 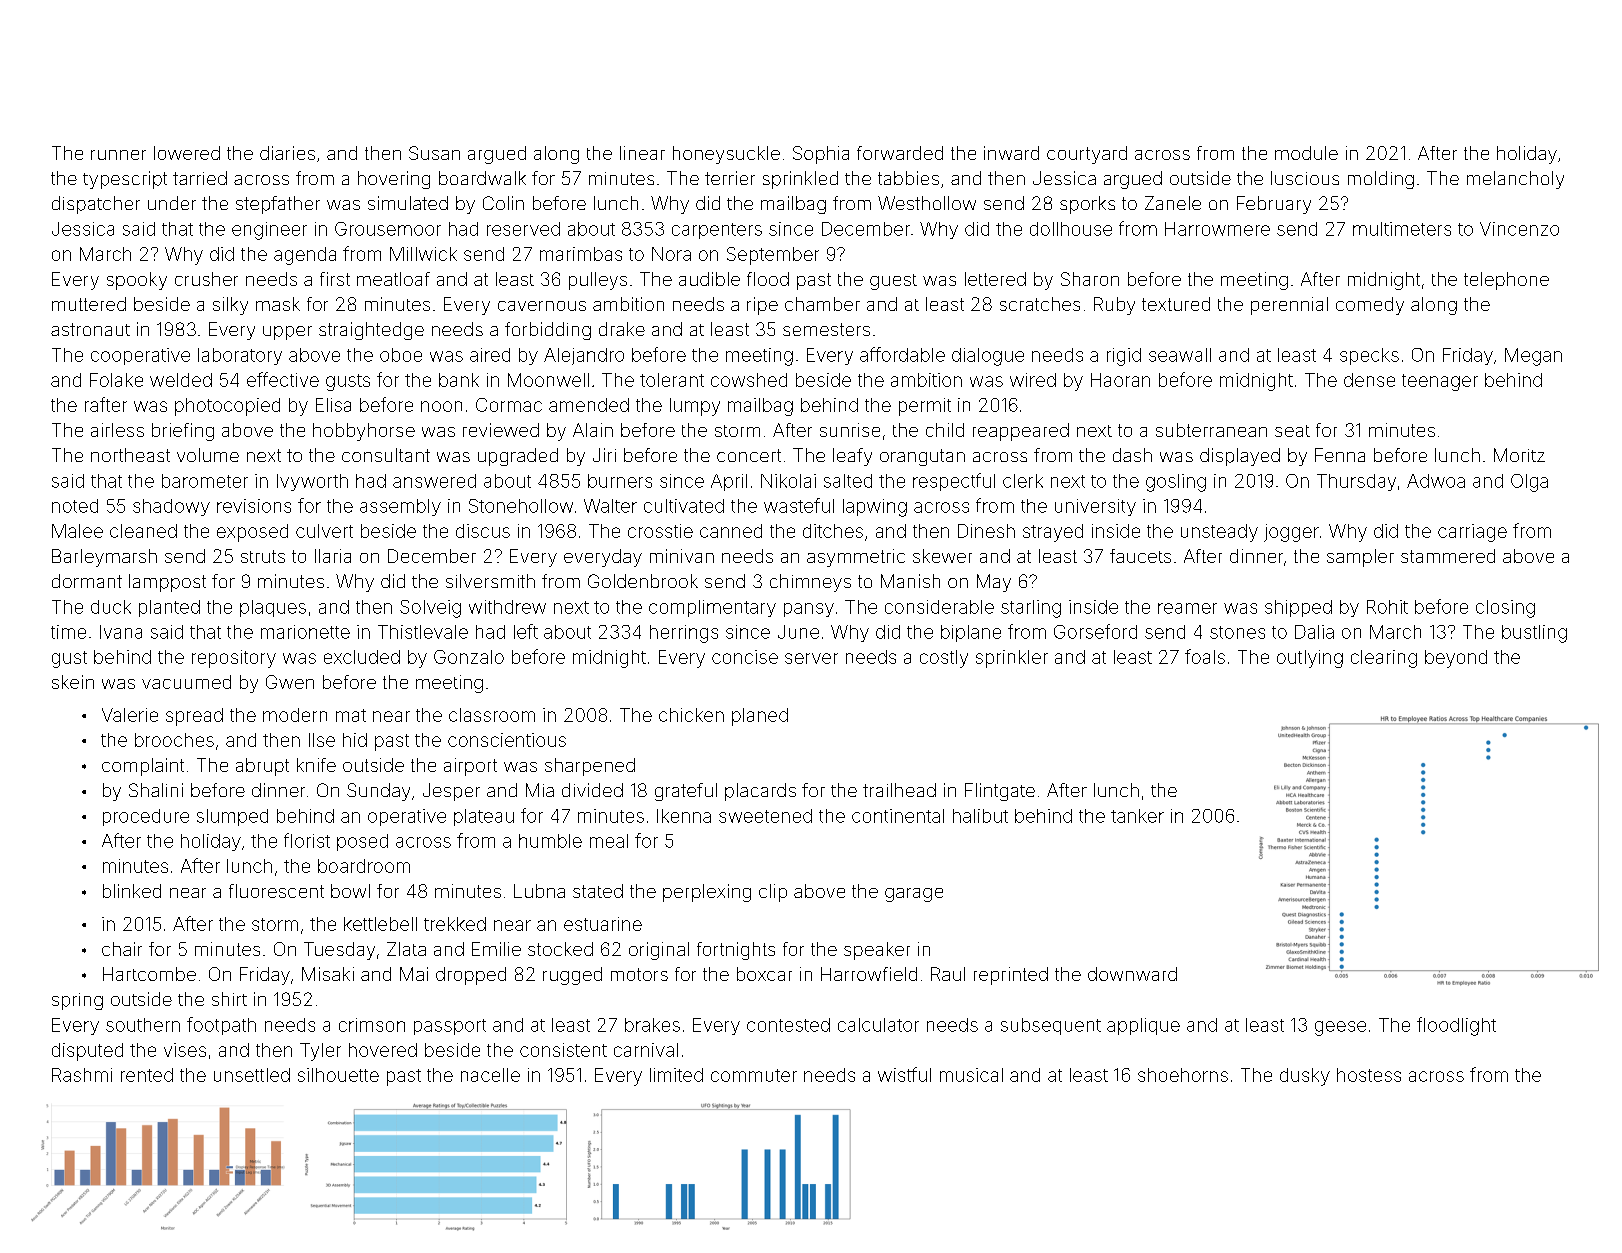 I want to click on bustling, so click(x=1534, y=634).
